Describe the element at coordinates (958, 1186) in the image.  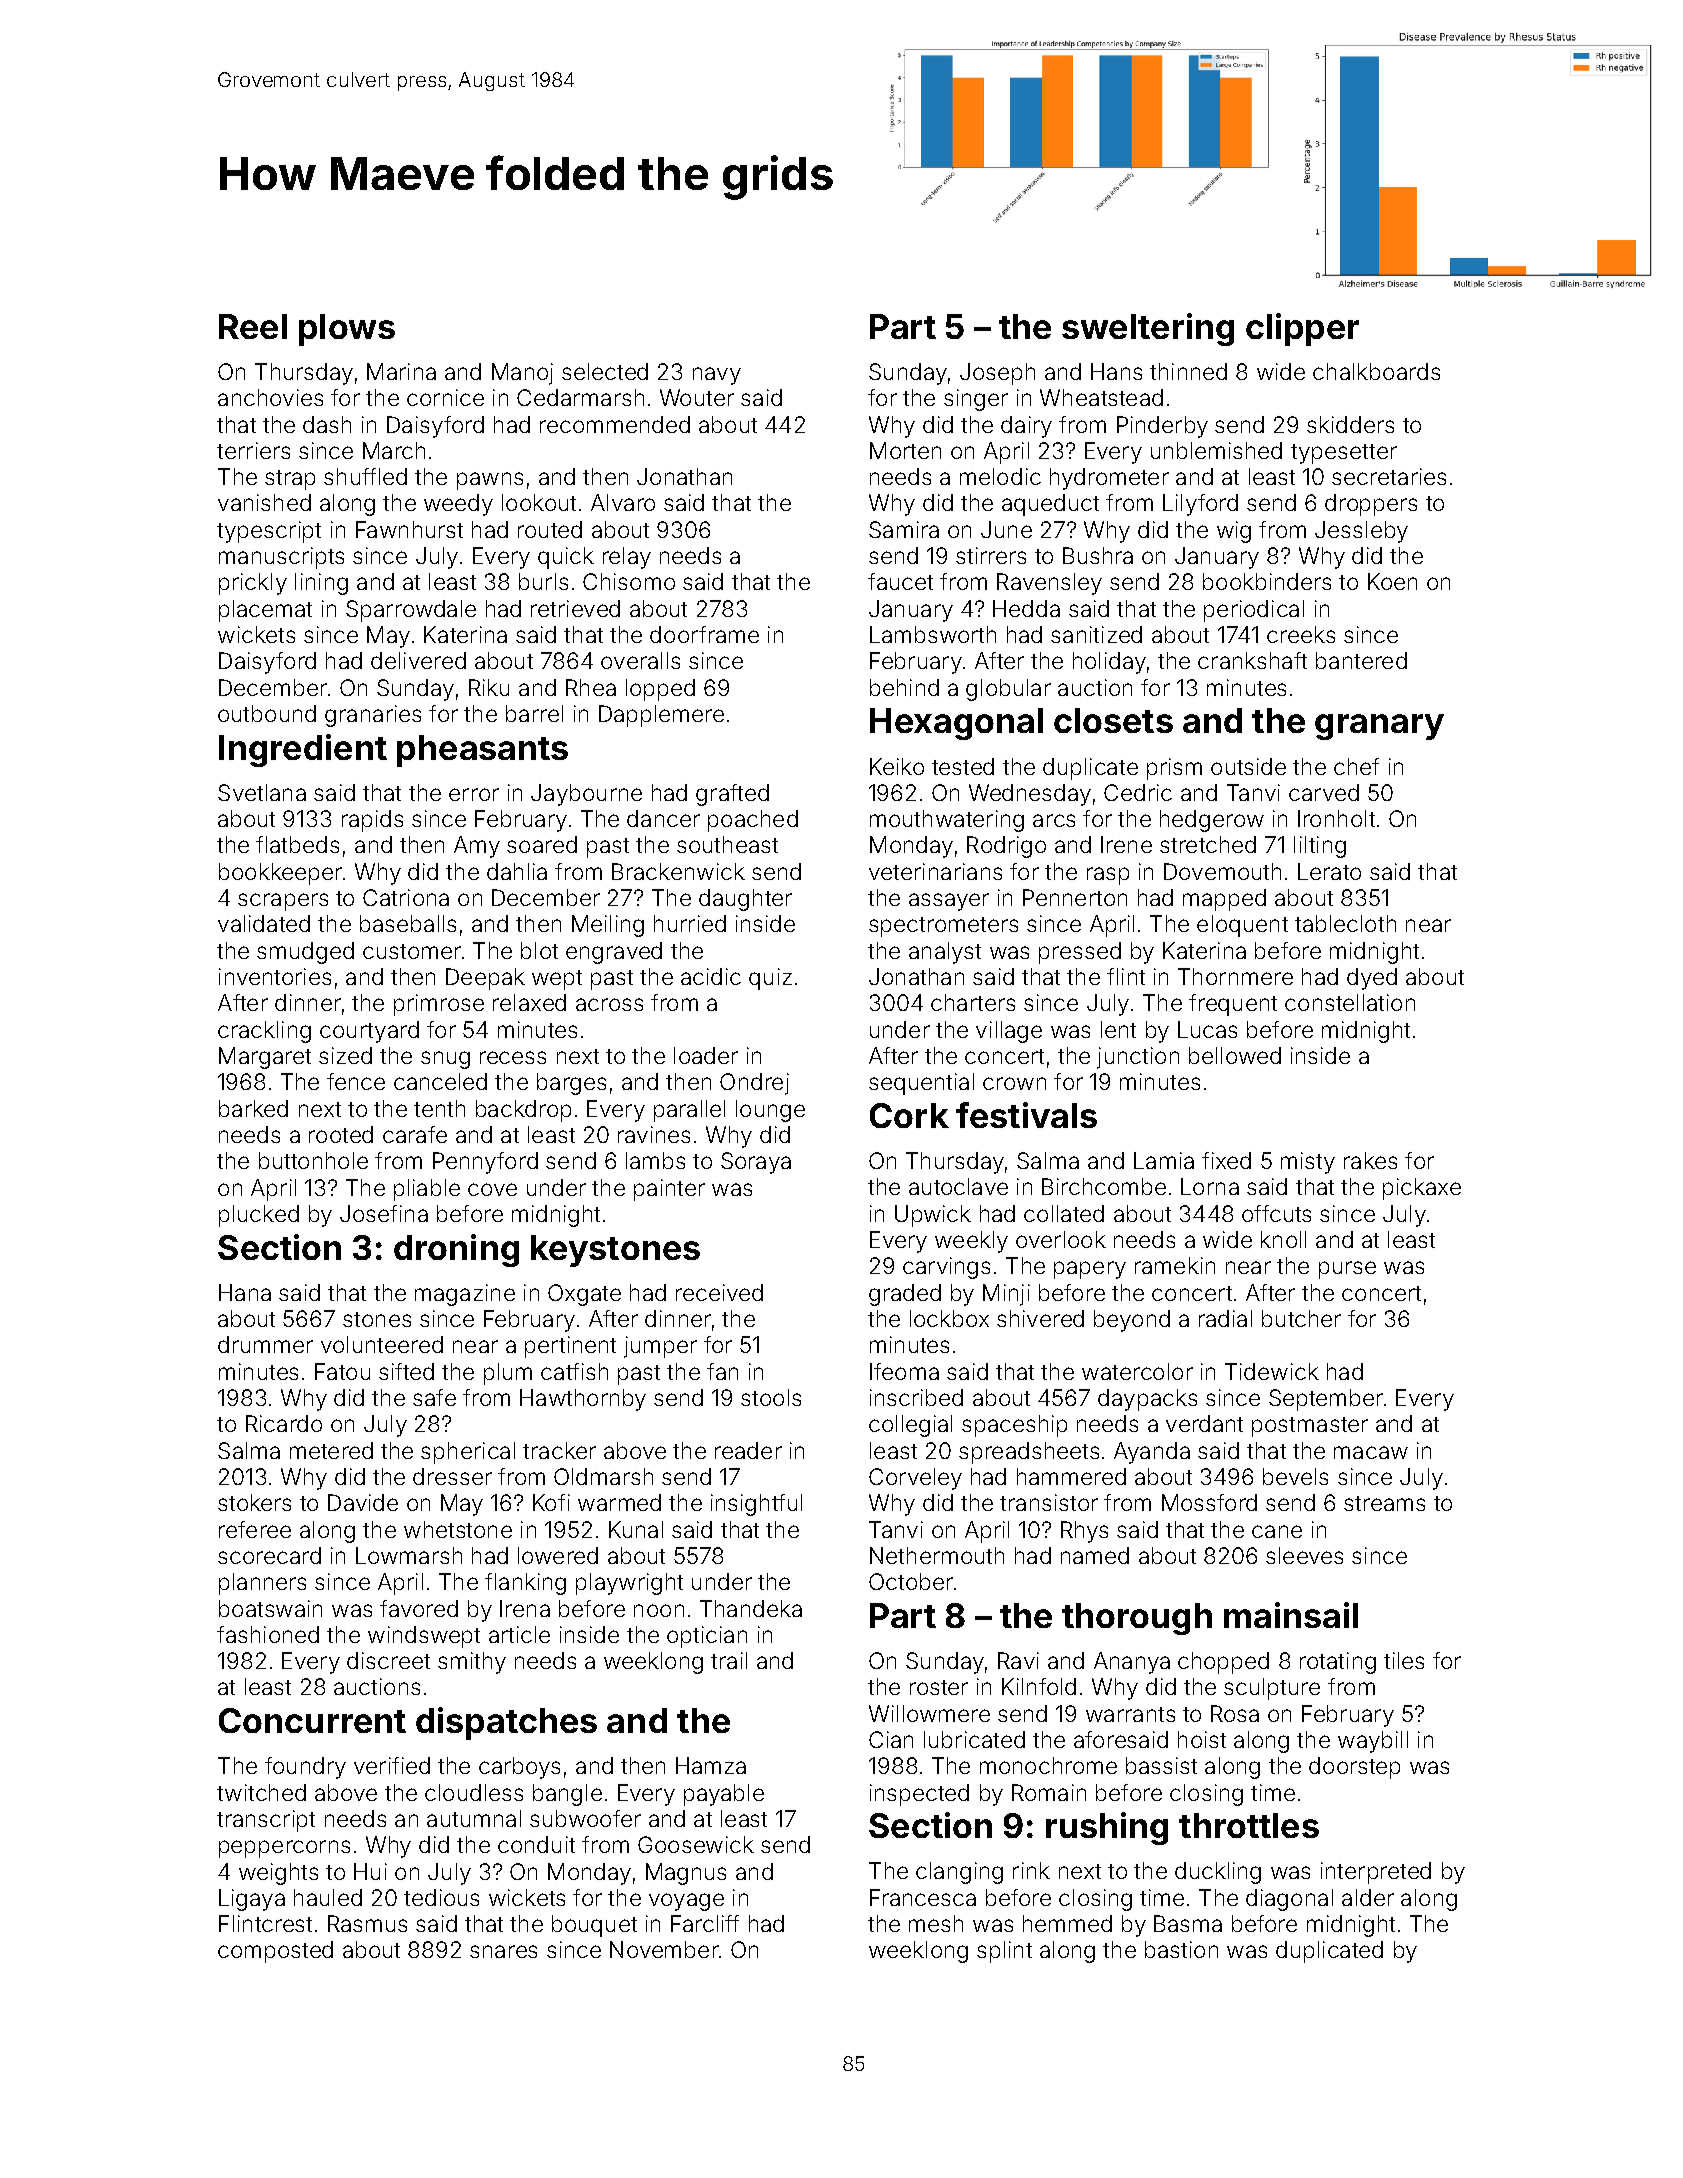
I see `autoclave` at that location.
